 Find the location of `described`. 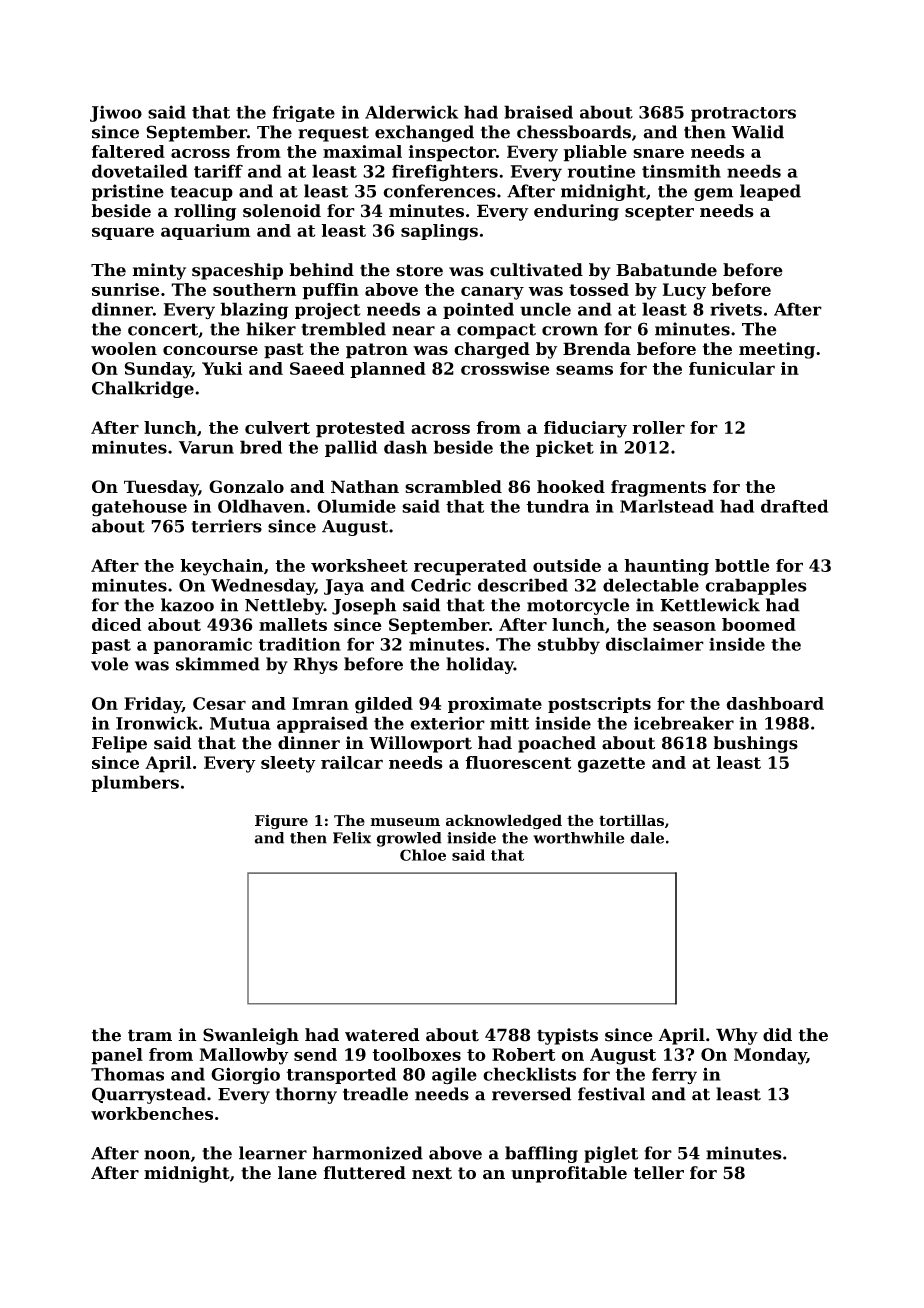

described is located at coordinates (523, 585).
